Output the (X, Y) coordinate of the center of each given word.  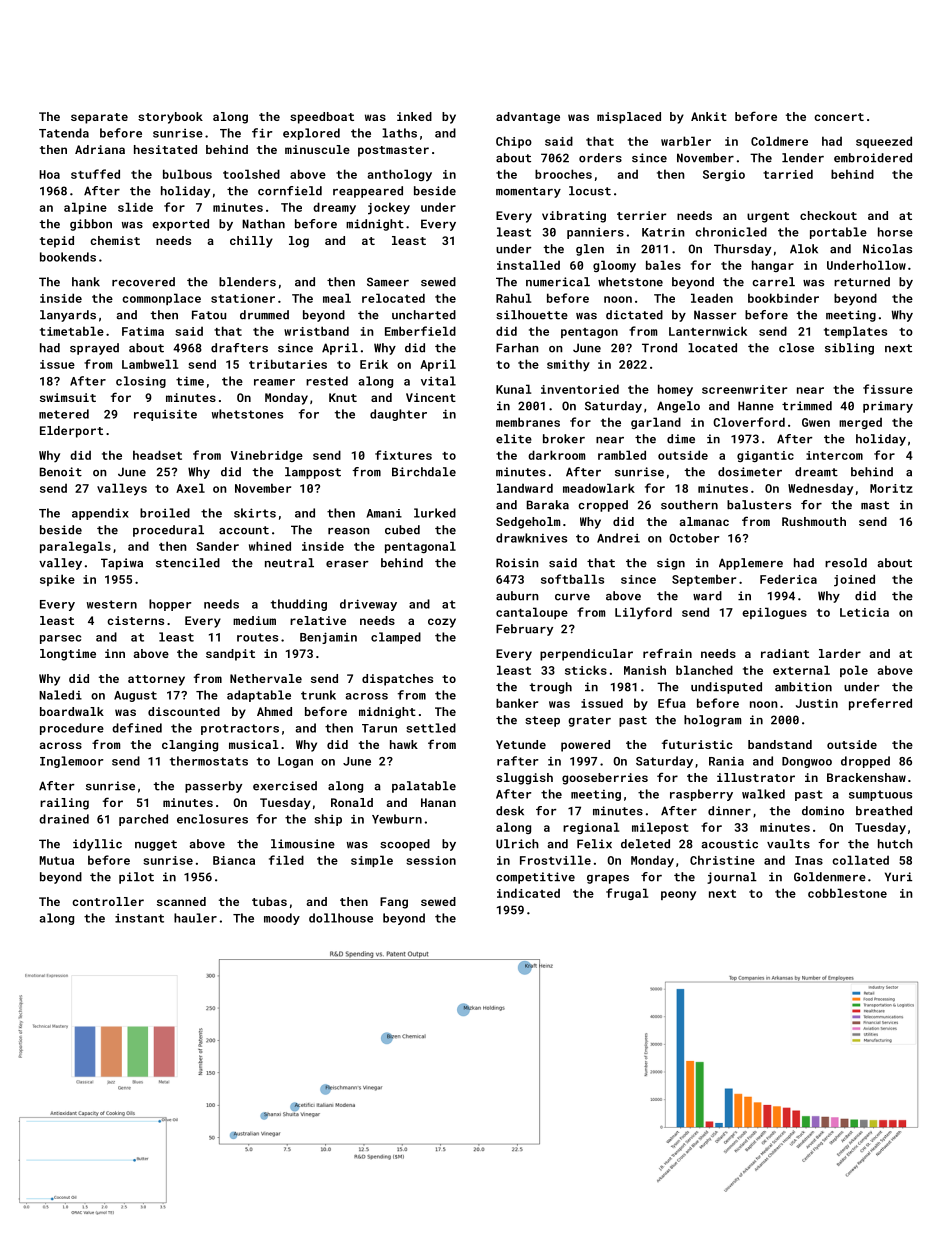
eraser (347, 564)
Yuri (898, 877)
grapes (608, 879)
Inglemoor (72, 762)
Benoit (61, 472)
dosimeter (750, 472)
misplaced (629, 118)
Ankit (709, 116)
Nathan (263, 224)
